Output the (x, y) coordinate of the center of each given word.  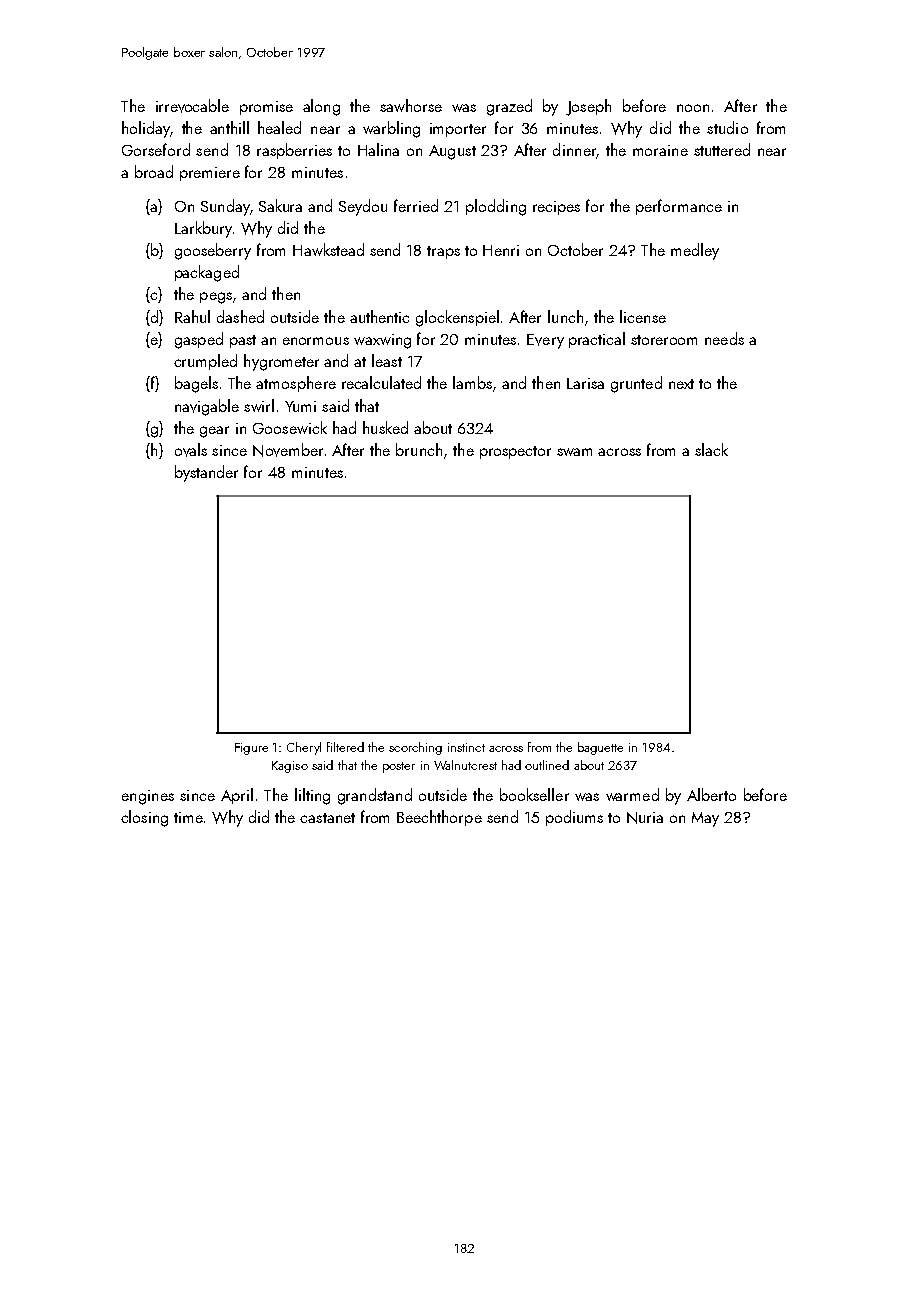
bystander (206, 473)
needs (724, 338)
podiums (574, 818)
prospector (515, 452)
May (705, 819)
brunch (419, 449)
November (288, 450)
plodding (496, 207)
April (237, 796)
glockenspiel (457, 318)
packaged (207, 273)
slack (711, 449)
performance (679, 207)
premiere (210, 174)
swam (574, 452)
